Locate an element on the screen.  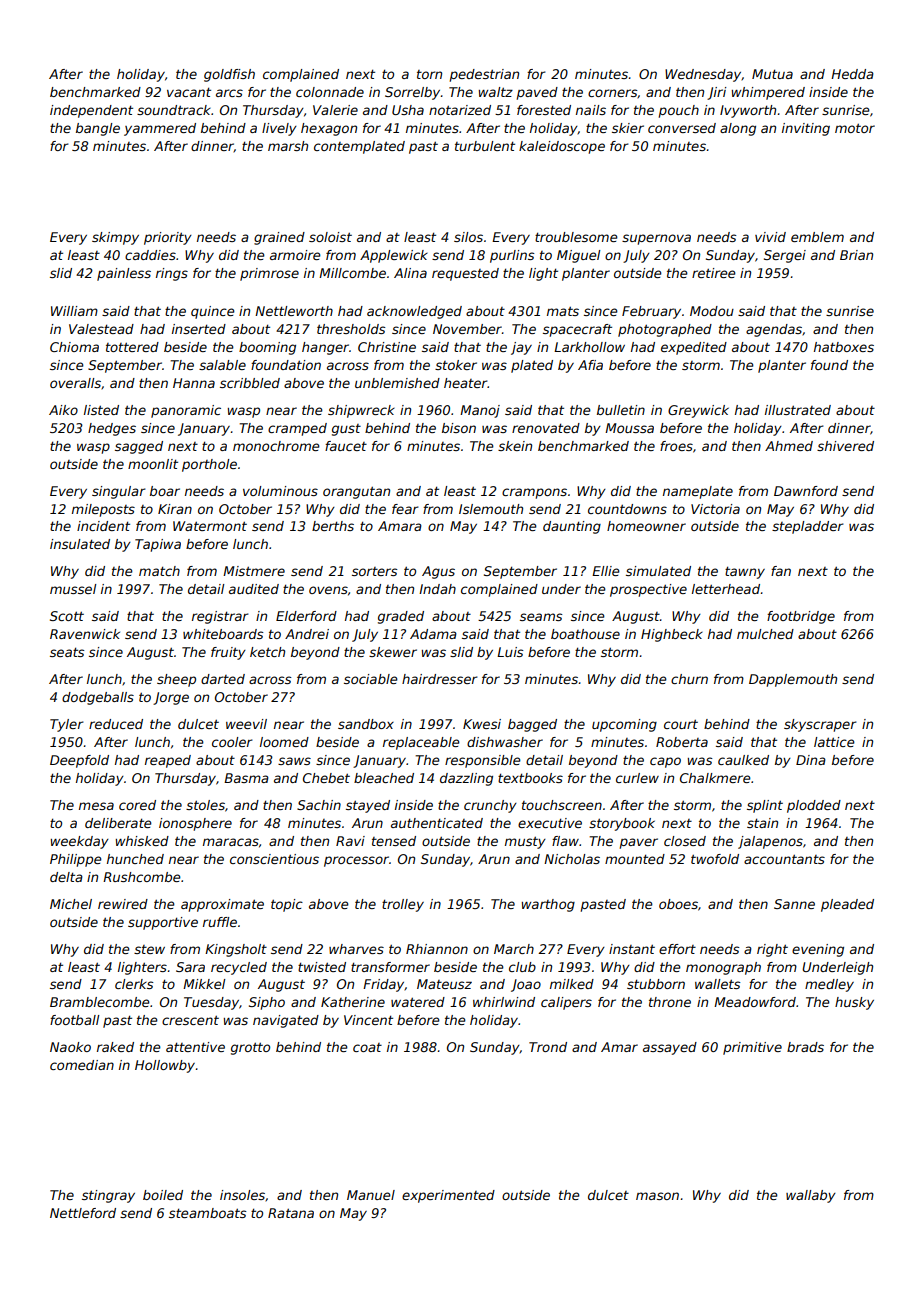
comedian is located at coordinates (82, 1065).
